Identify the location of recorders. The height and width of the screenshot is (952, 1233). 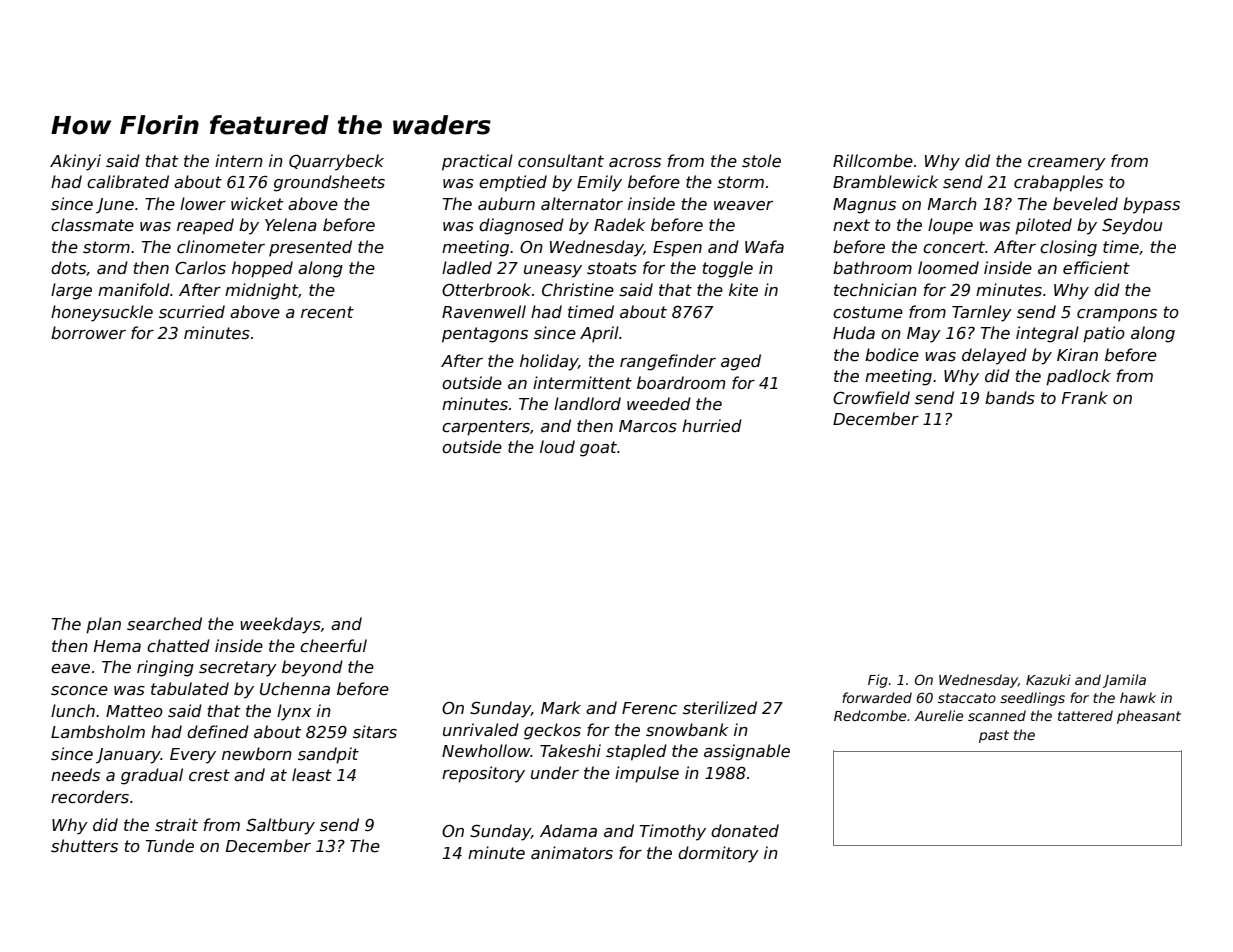
(90, 797).
